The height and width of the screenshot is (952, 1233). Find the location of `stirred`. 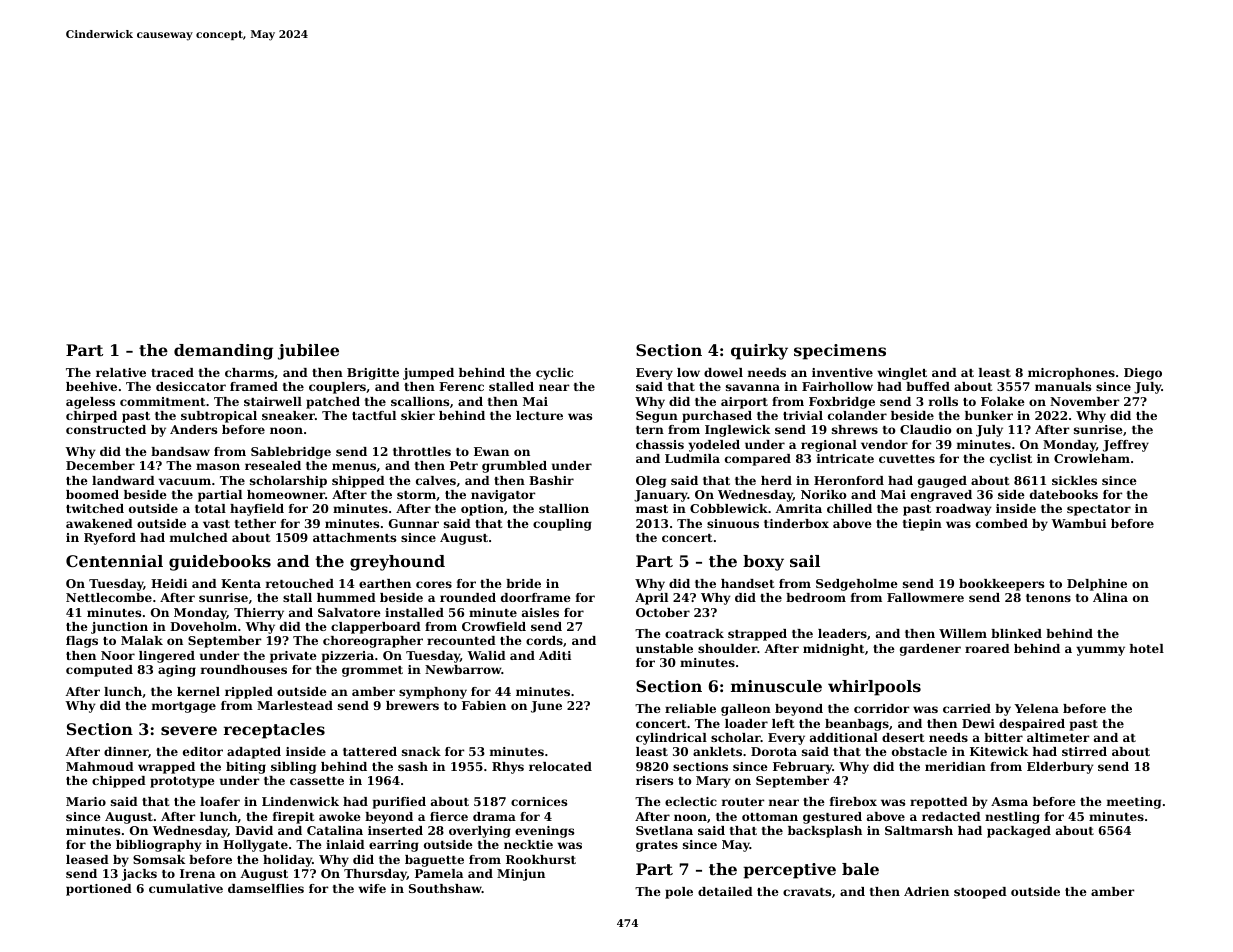

stirred is located at coordinates (1084, 751).
